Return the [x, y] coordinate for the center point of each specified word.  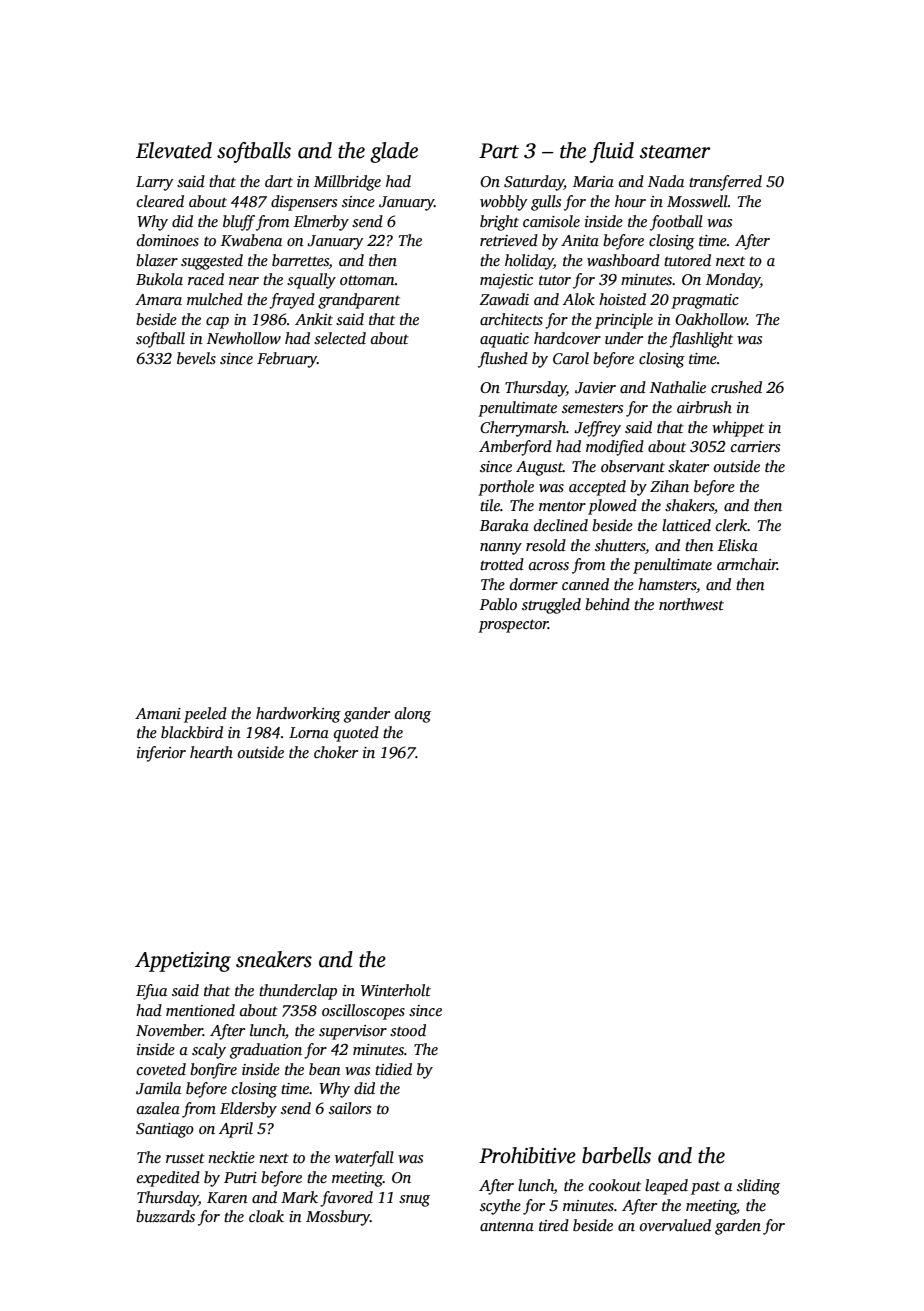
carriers [755, 446]
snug [414, 1201]
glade [394, 152]
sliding [758, 1187]
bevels [196, 358]
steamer [675, 152]
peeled [205, 715]
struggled [551, 606]
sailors [350, 1108]
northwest [691, 604]
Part [499, 151]
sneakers [274, 959]
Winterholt [396, 990]
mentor [562, 506]
